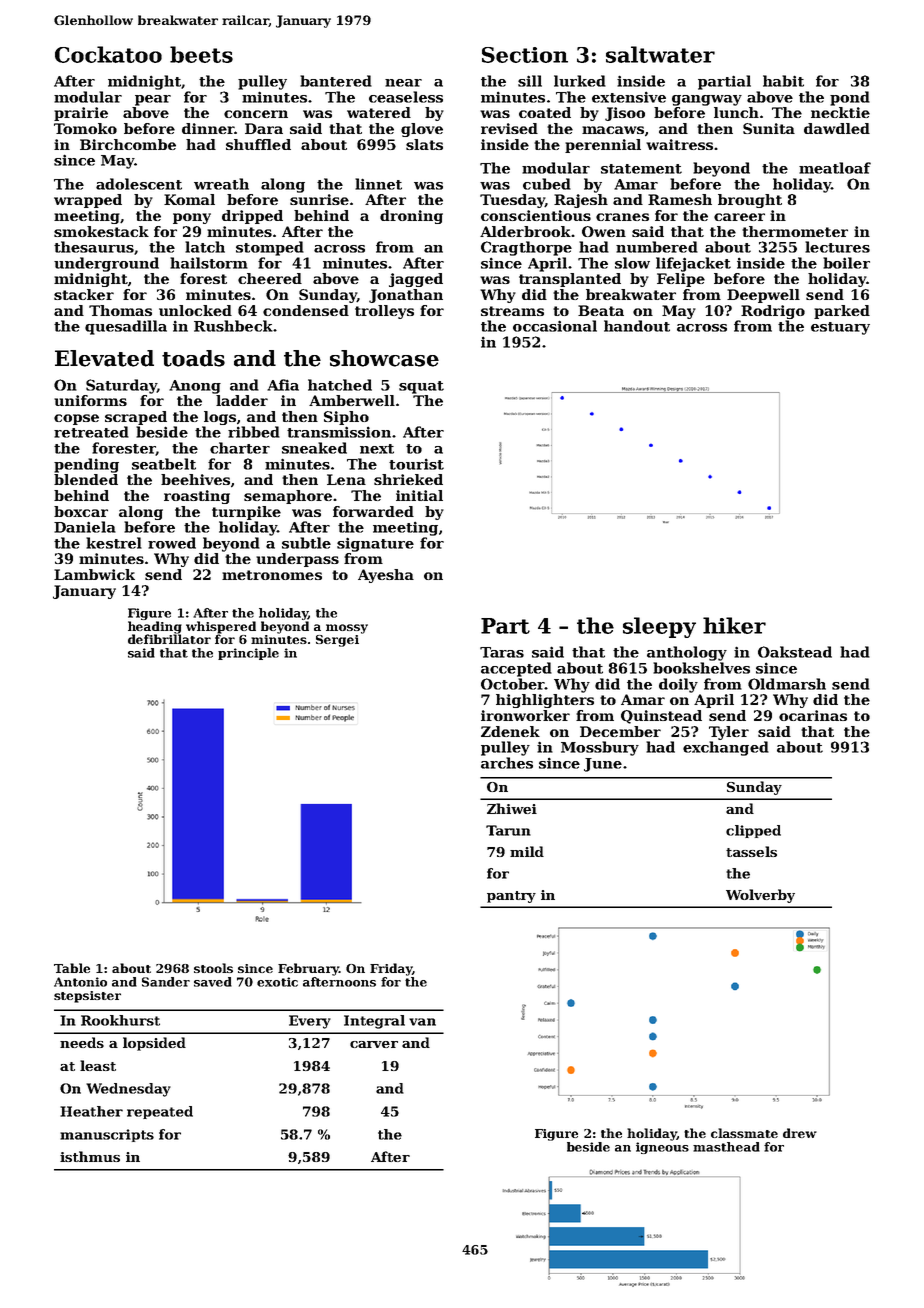  Describe the element at coordinates (213, 982) in the image. I see `saved` at that location.
